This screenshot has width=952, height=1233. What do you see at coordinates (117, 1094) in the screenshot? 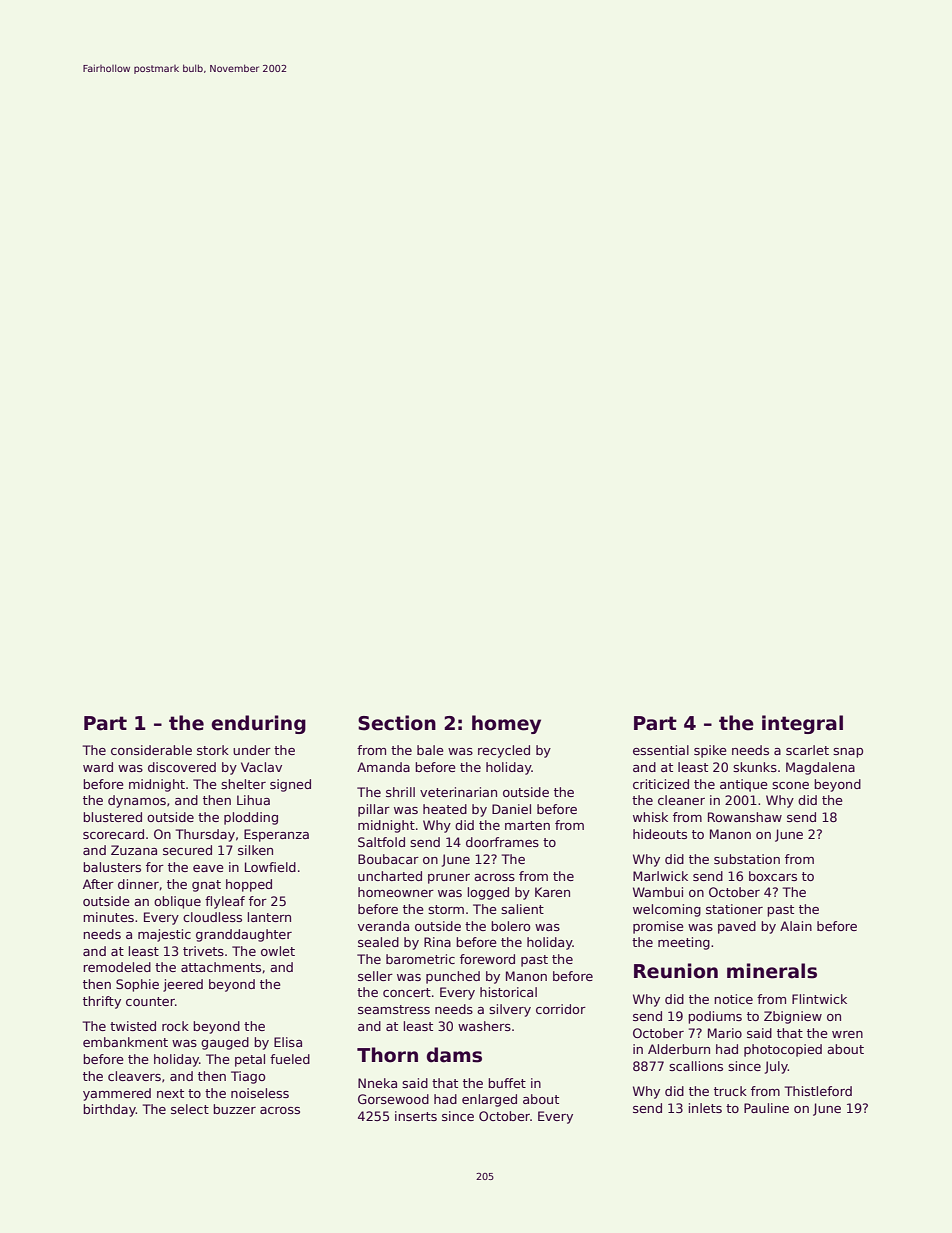
I see `yammered` at bounding box center [117, 1094].
